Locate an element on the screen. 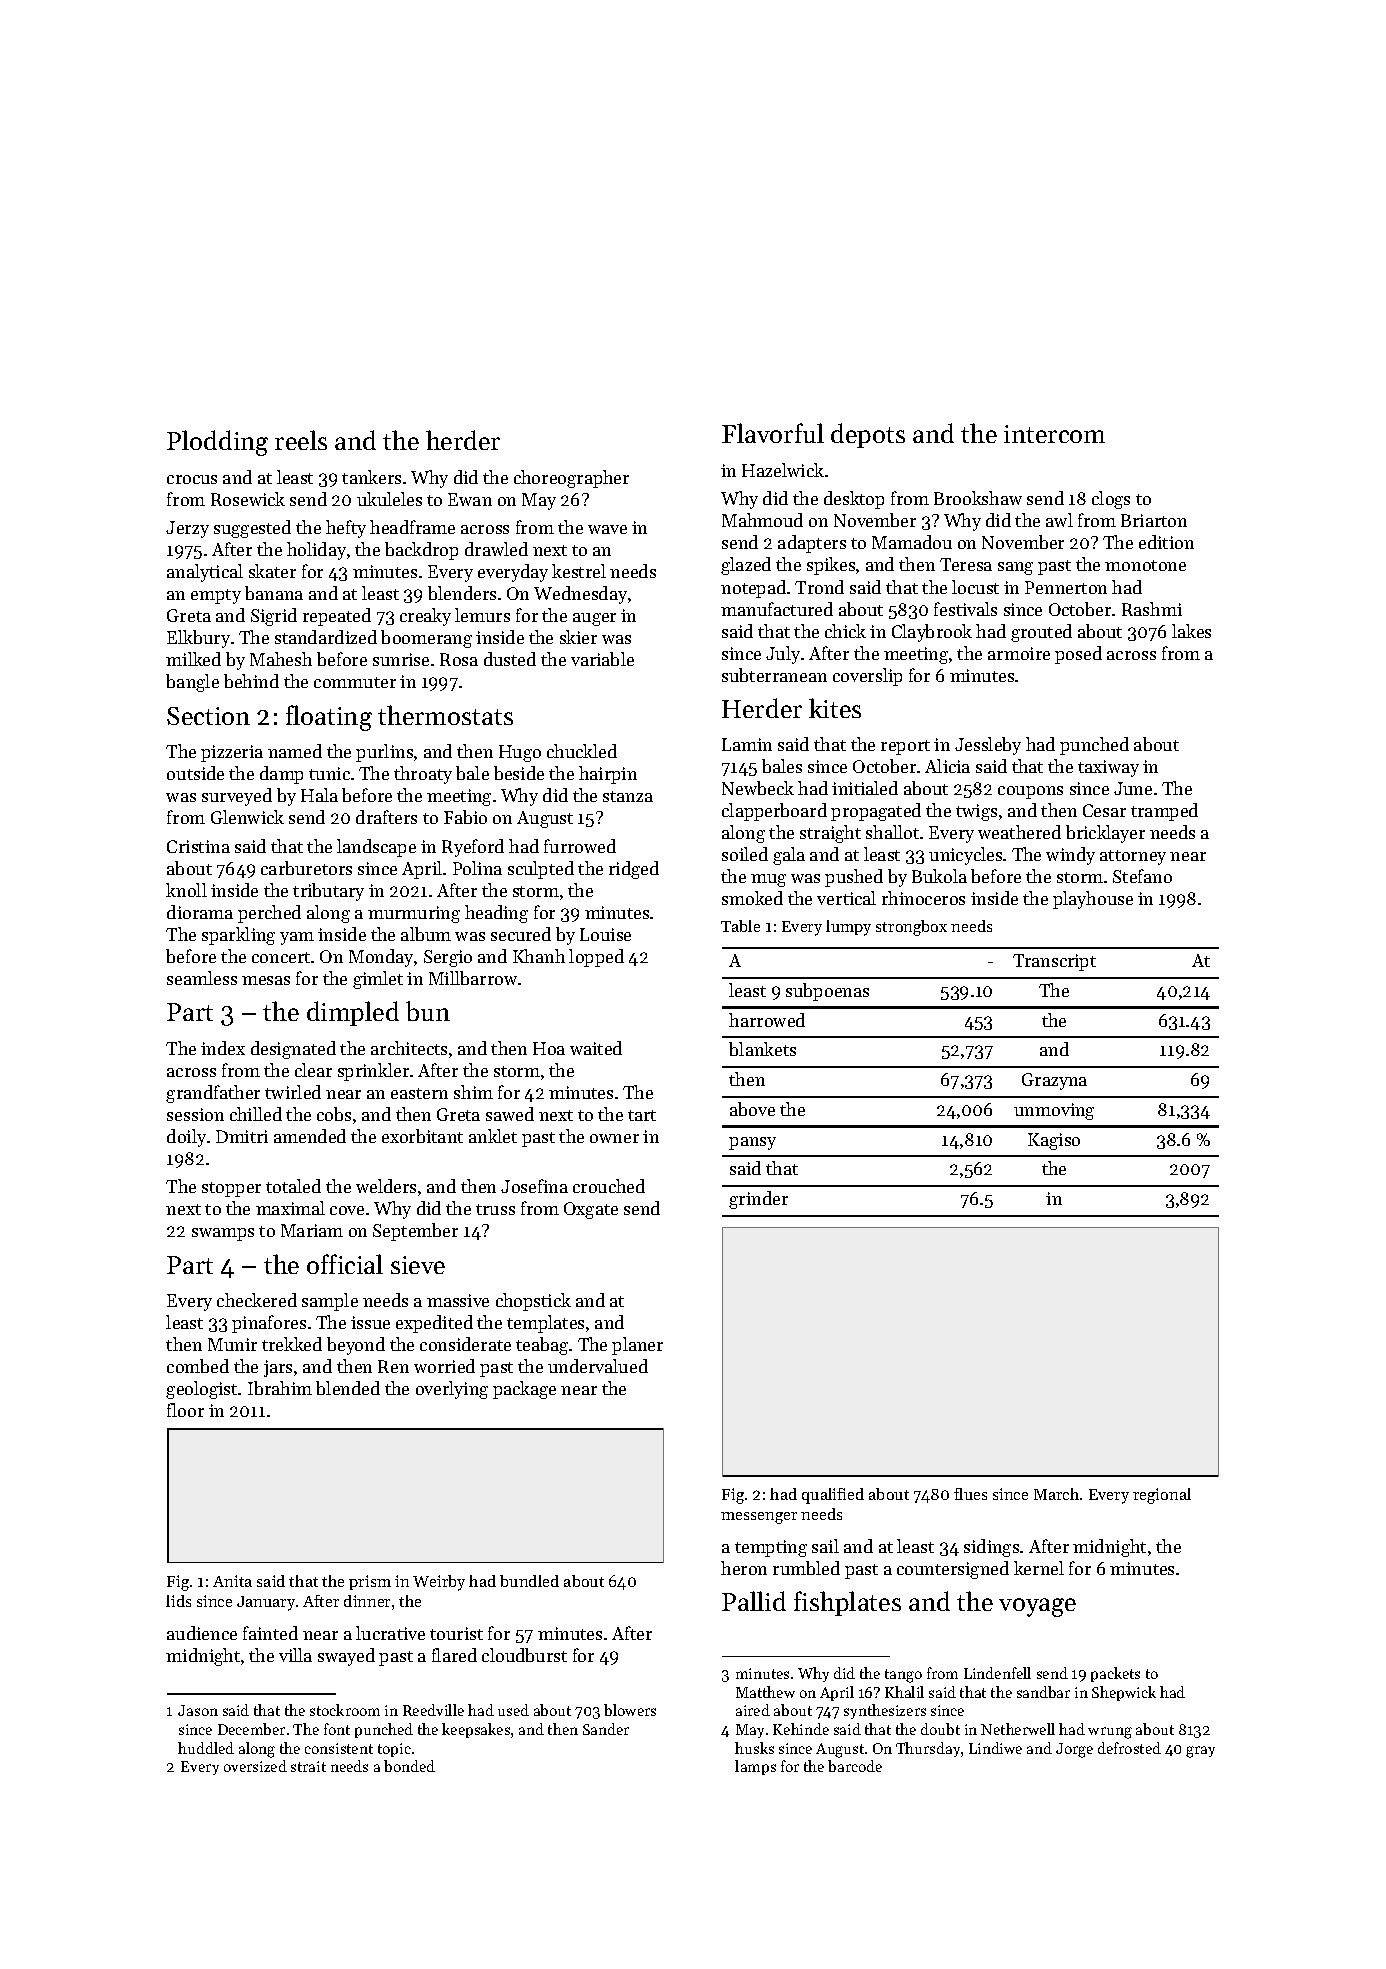  checkered is located at coordinates (257, 1300).
